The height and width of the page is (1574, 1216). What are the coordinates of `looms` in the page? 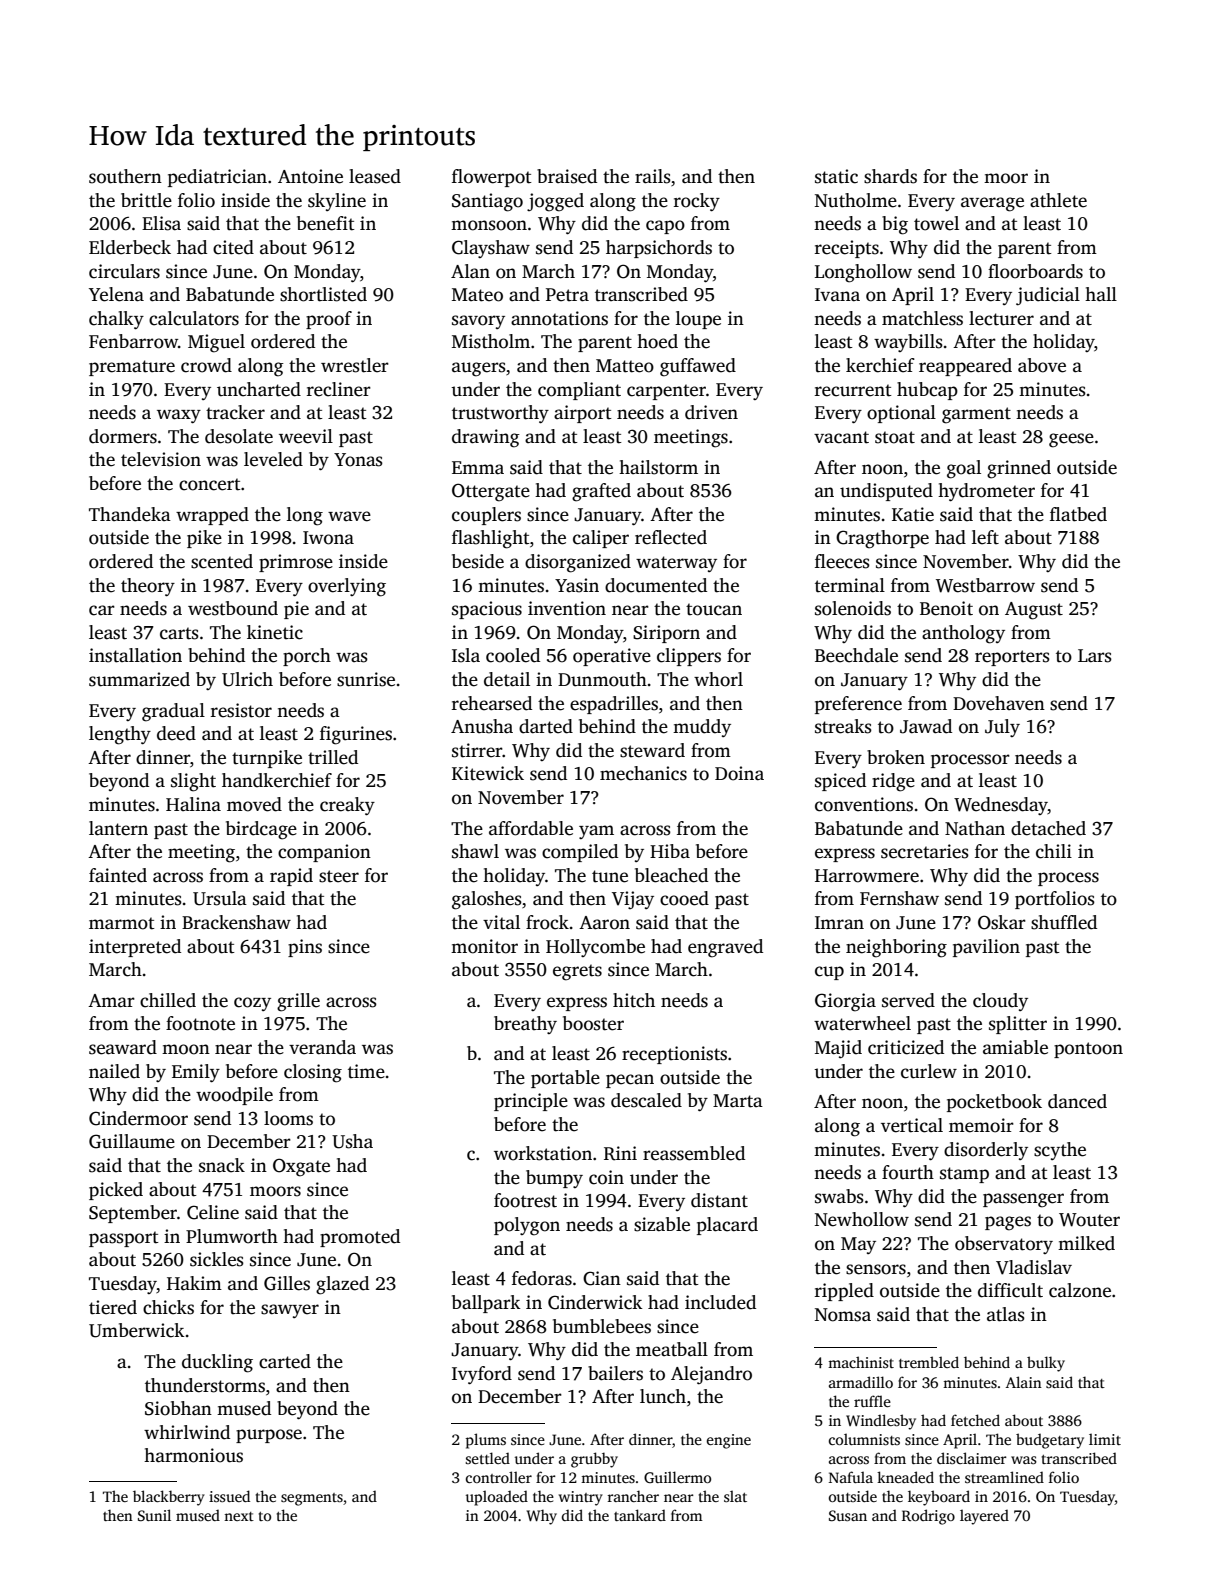 It's located at (288, 1118).
